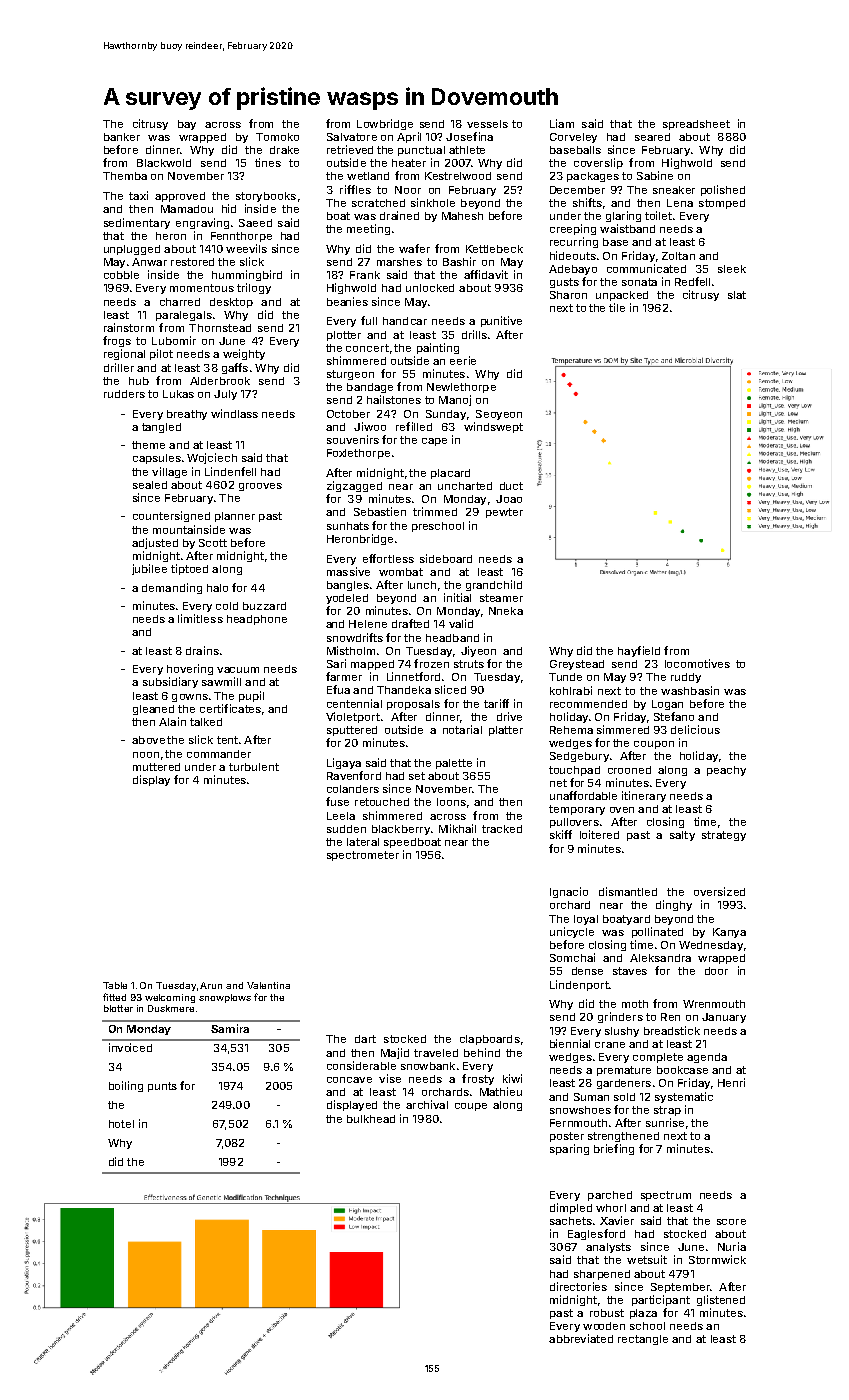 This screenshot has height=1400, width=849. Describe the element at coordinates (350, 149) in the screenshot. I see `retrieved` at that location.
